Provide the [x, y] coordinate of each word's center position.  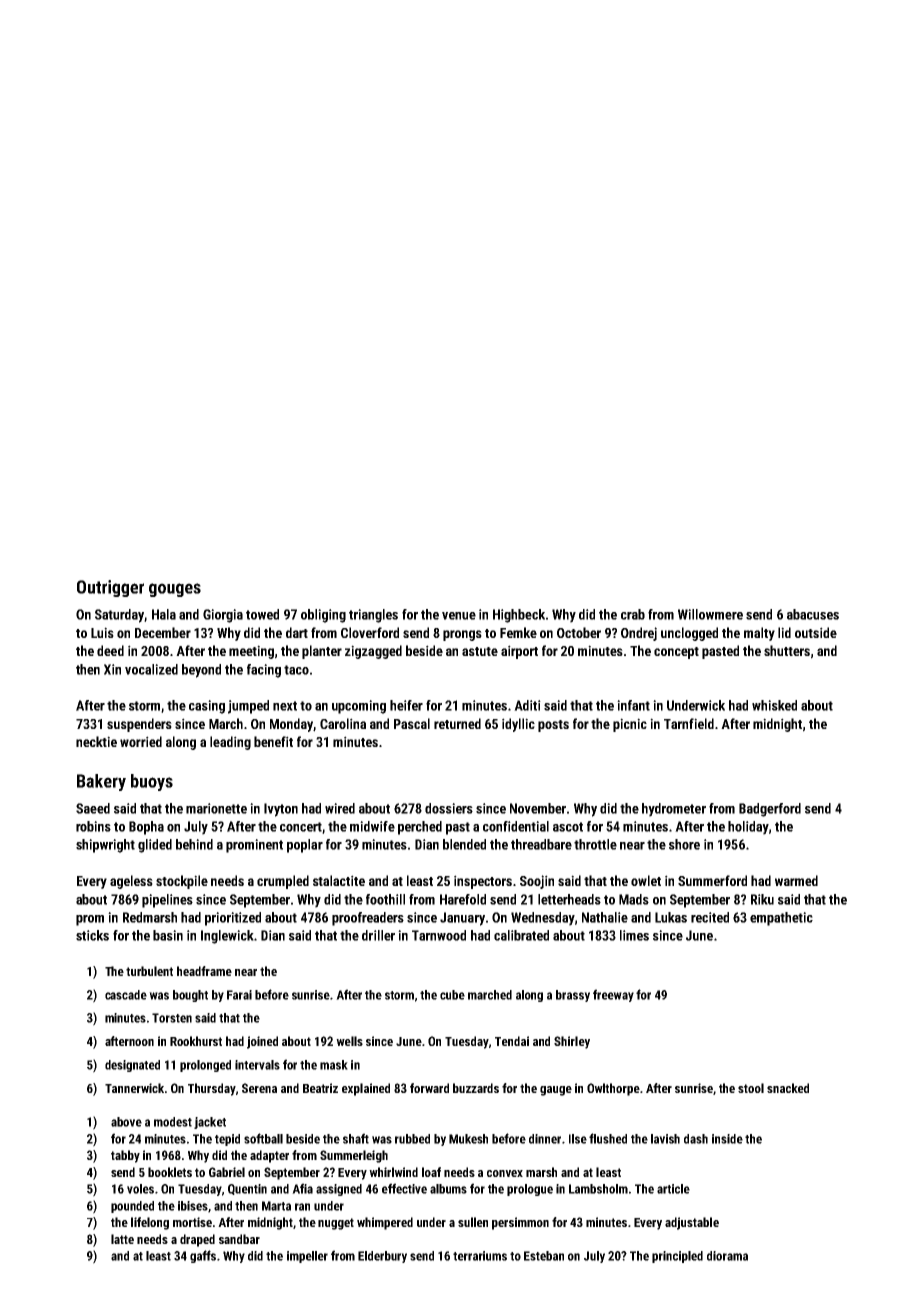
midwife [372, 826]
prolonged [205, 1066]
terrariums [480, 1256]
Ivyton [281, 810]
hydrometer [674, 810]
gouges [175, 590]
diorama [727, 1256]
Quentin [247, 1189]
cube [452, 995]
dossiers [449, 808]
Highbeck [519, 616]
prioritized [233, 919]
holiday [748, 828]
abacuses [813, 614]
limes [634, 935]
